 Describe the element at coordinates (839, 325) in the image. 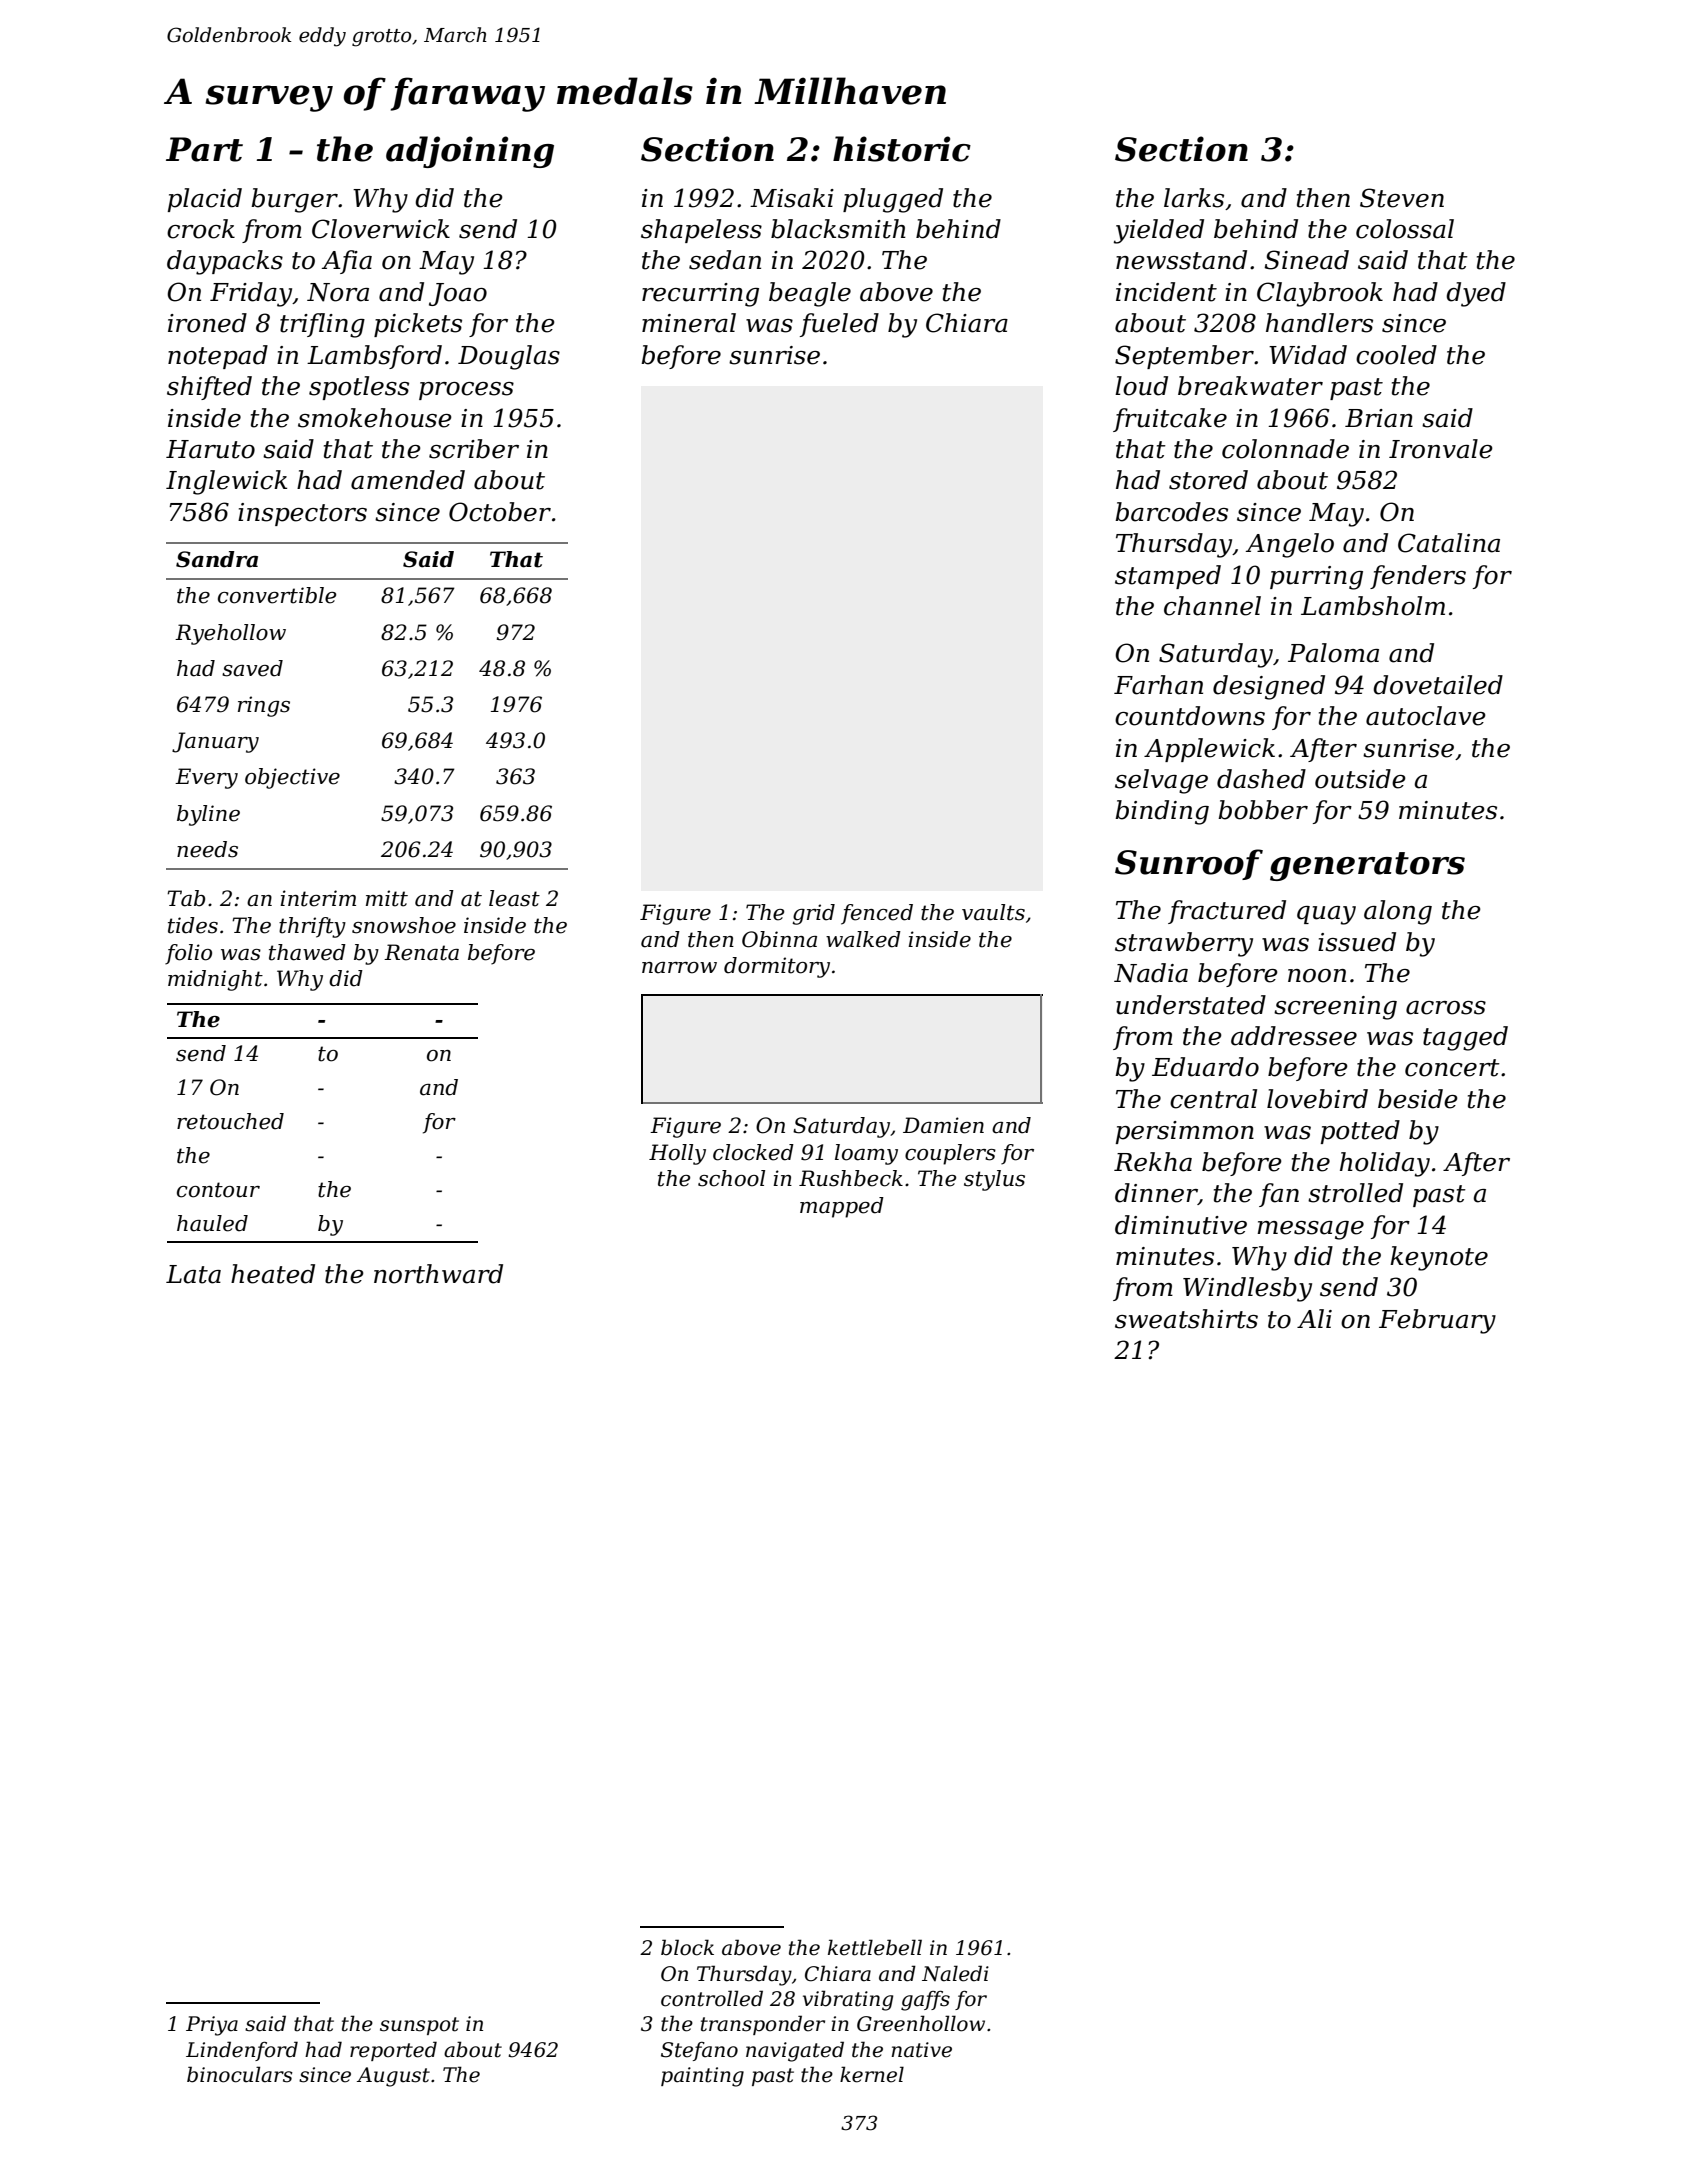

I see `fueled` at that location.
